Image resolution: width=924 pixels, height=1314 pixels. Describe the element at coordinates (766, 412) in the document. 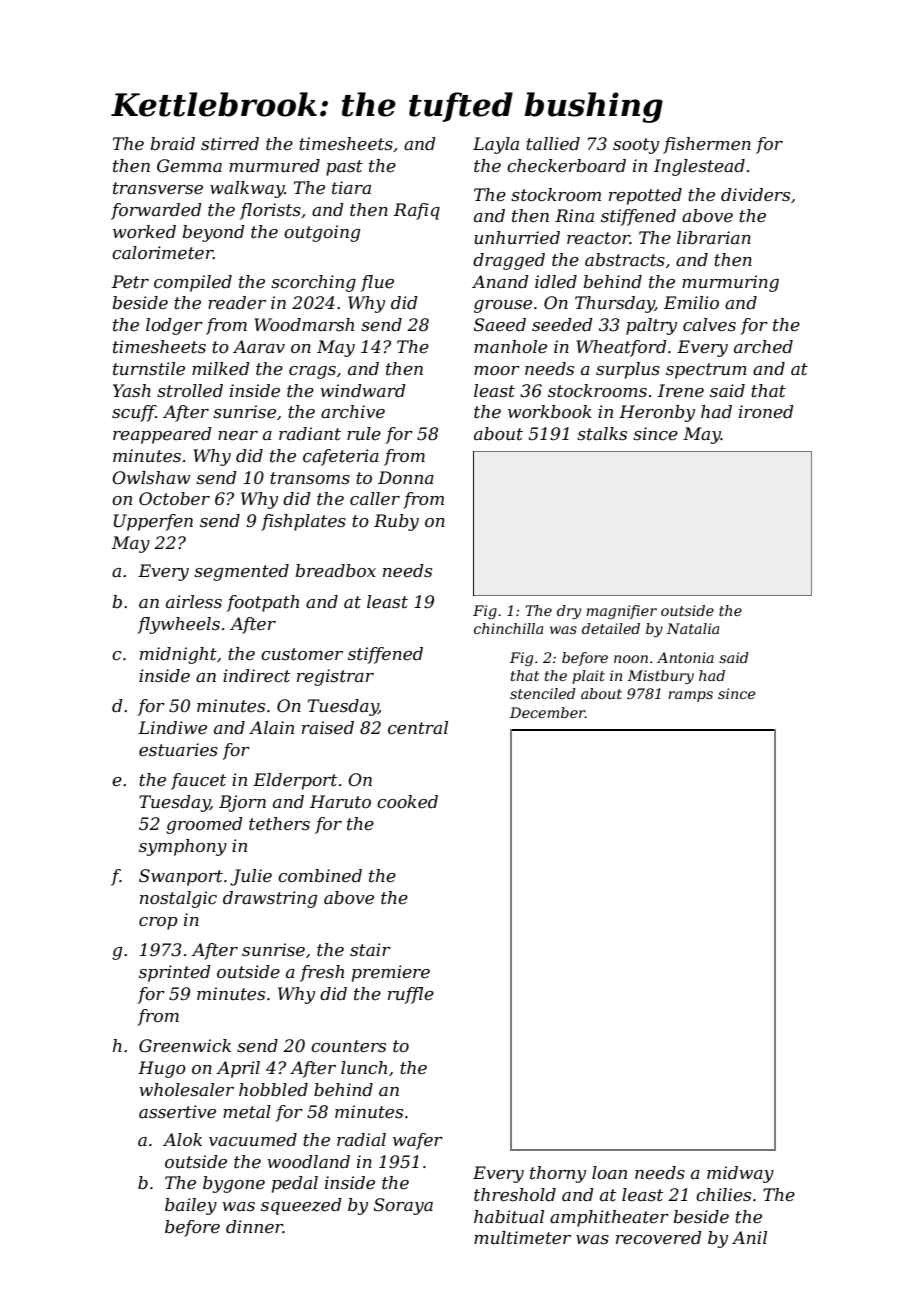

I see `ironed` at that location.
